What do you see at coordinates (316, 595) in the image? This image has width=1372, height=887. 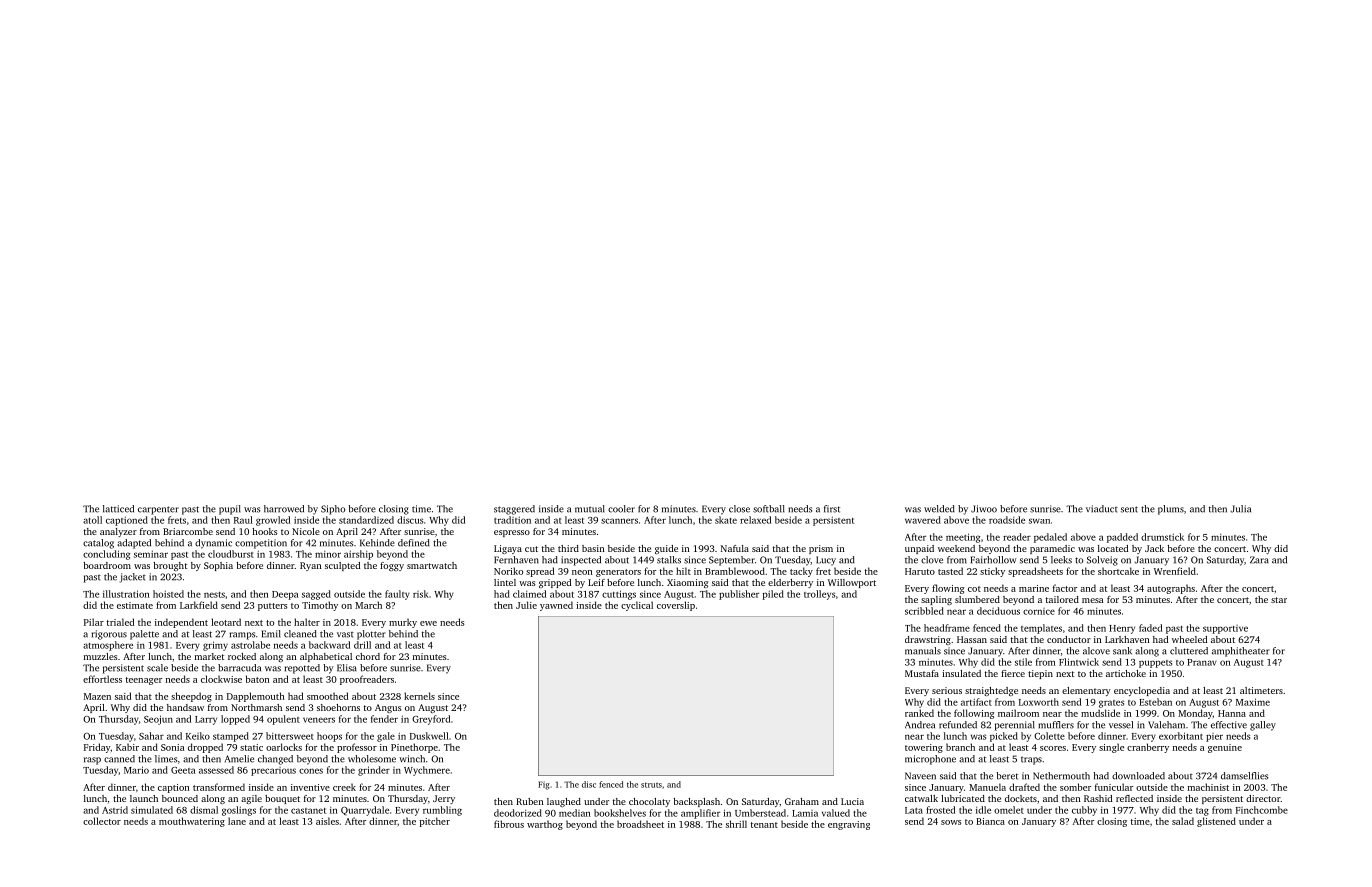 I see `sagged` at bounding box center [316, 595].
